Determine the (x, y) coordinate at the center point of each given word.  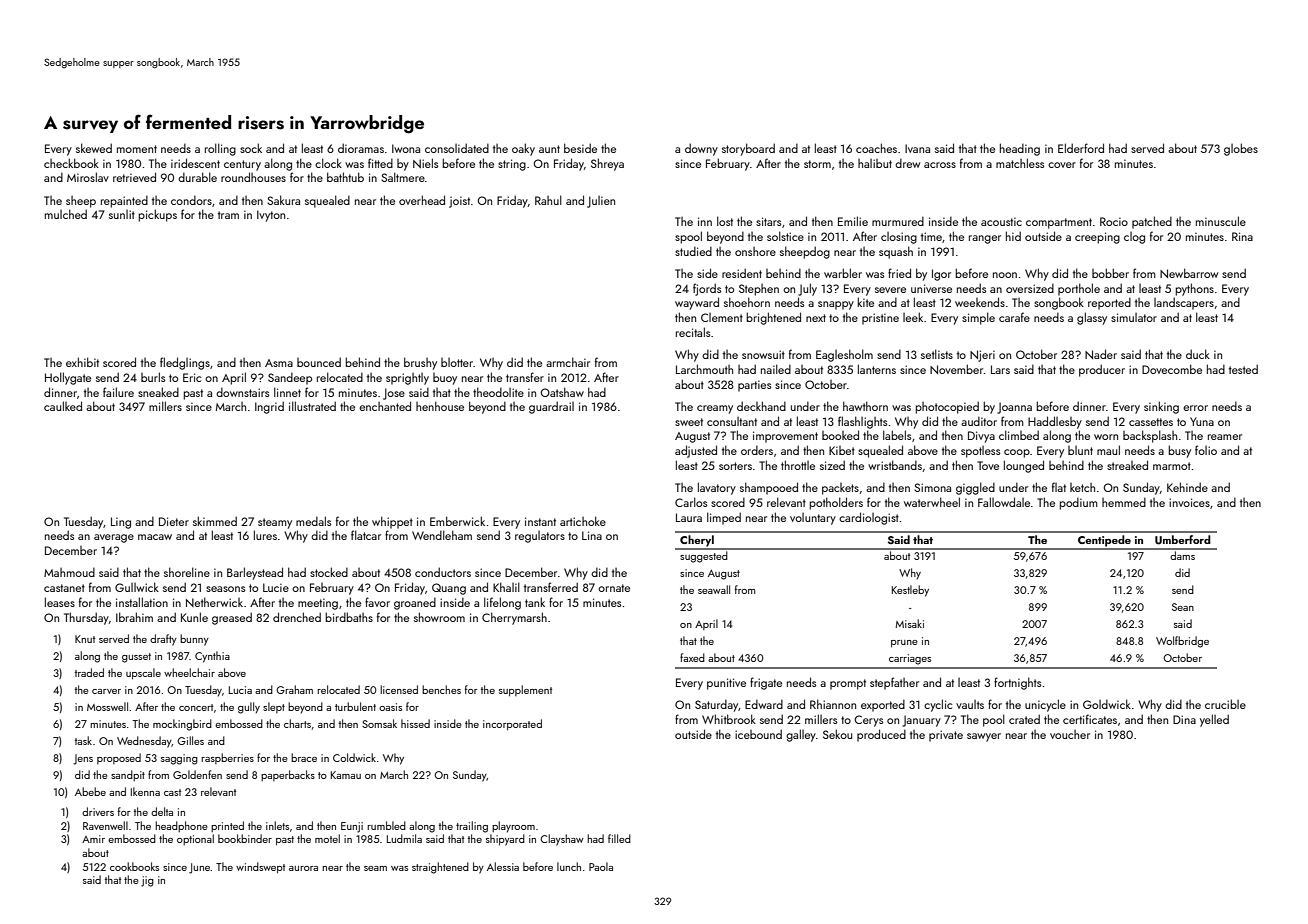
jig (147, 881)
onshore (755, 251)
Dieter (174, 521)
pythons (1194, 289)
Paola (601, 866)
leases (60, 602)
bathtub (345, 177)
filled (619, 838)
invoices (1189, 502)
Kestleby (910, 591)
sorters (735, 466)
